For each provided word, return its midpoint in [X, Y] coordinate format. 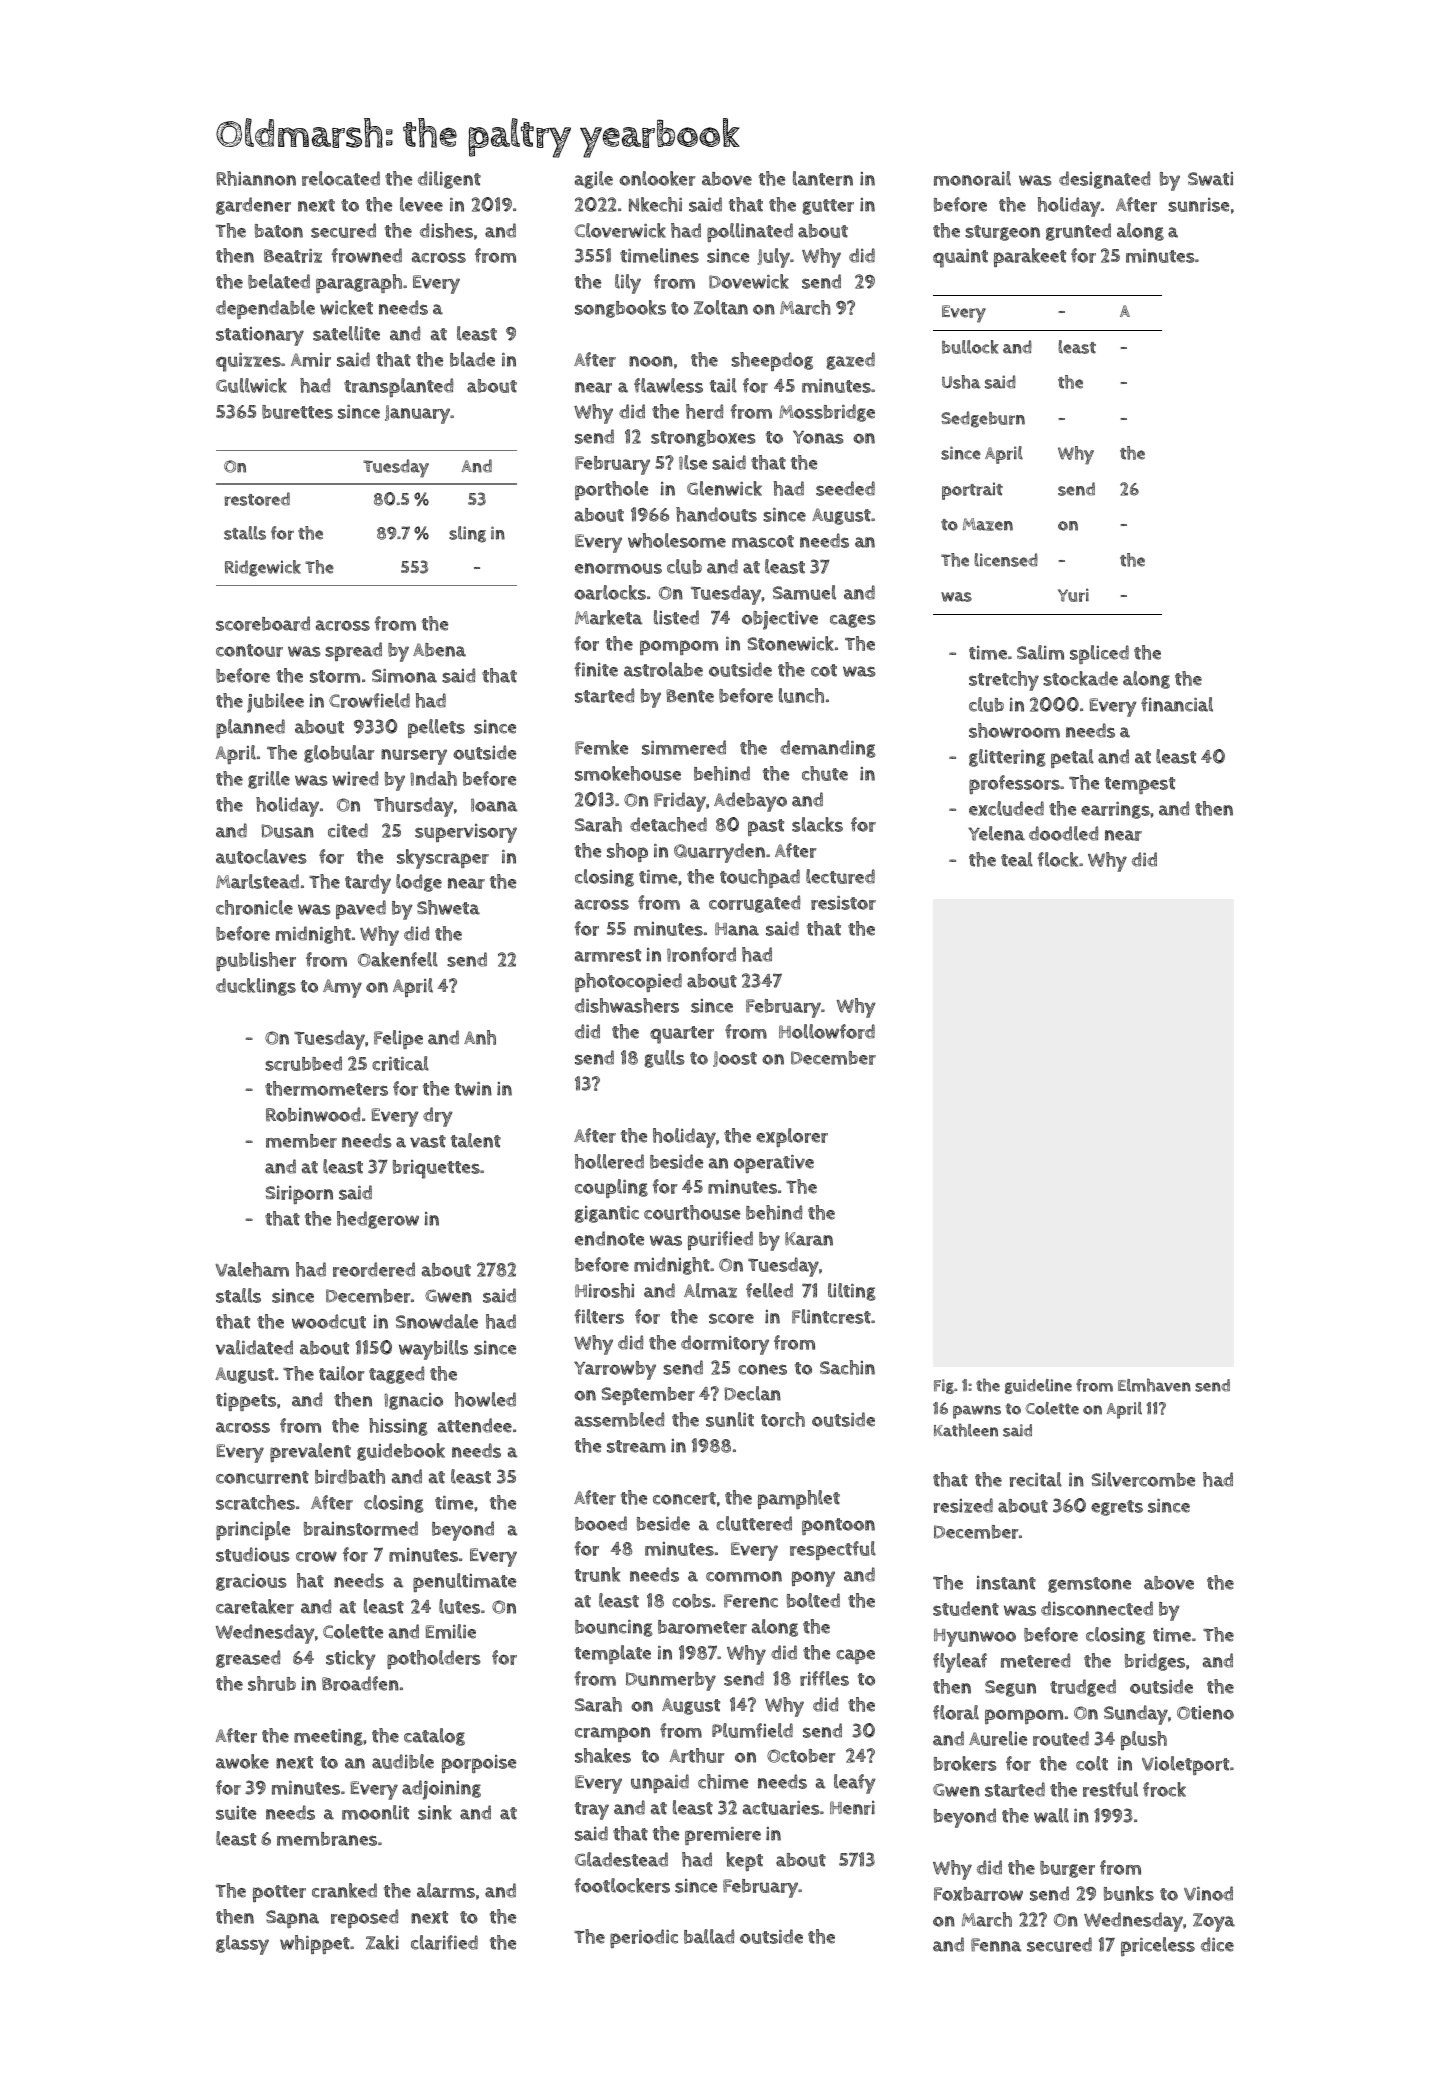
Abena [439, 650]
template [613, 1654]
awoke [242, 1761]
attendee [475, 1425]
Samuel [804, 592]
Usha [961, 382]
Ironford [701, 954]
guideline [1038, 1386]
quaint [960, 258]
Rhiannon [256, 178]
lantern [823, 178]
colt [1092, 1763]
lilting [852, 1292]
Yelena [996, 833]
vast [428, 1141]
